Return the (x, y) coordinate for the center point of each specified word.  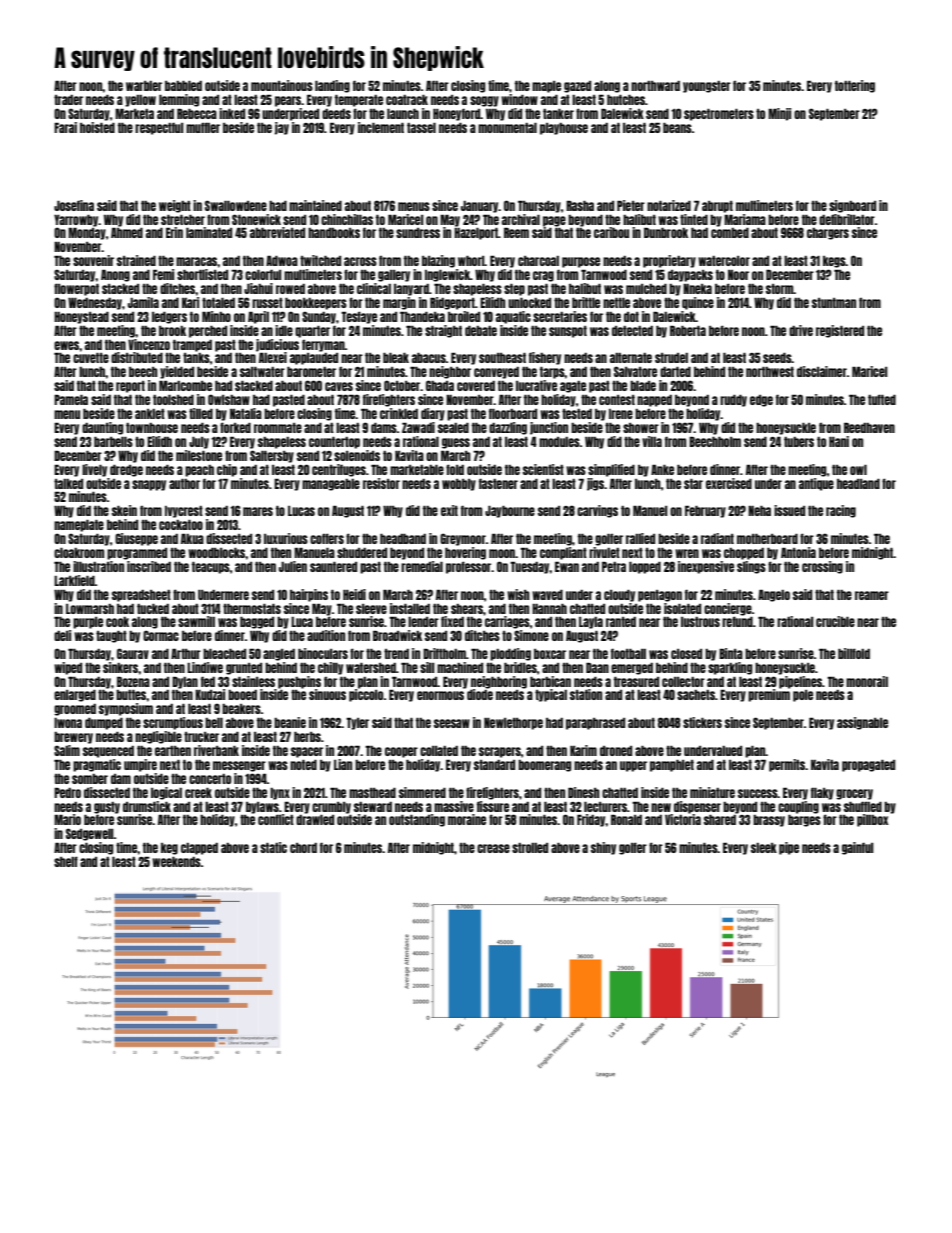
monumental (507, 128)
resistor (381, 483)
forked (235, 427)
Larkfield (74, 580)
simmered (422, 792)
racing (841, 511)
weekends (176, 862)
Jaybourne (510, 512)
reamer (872, 595)
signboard (852, 206)
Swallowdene (236, 205)
